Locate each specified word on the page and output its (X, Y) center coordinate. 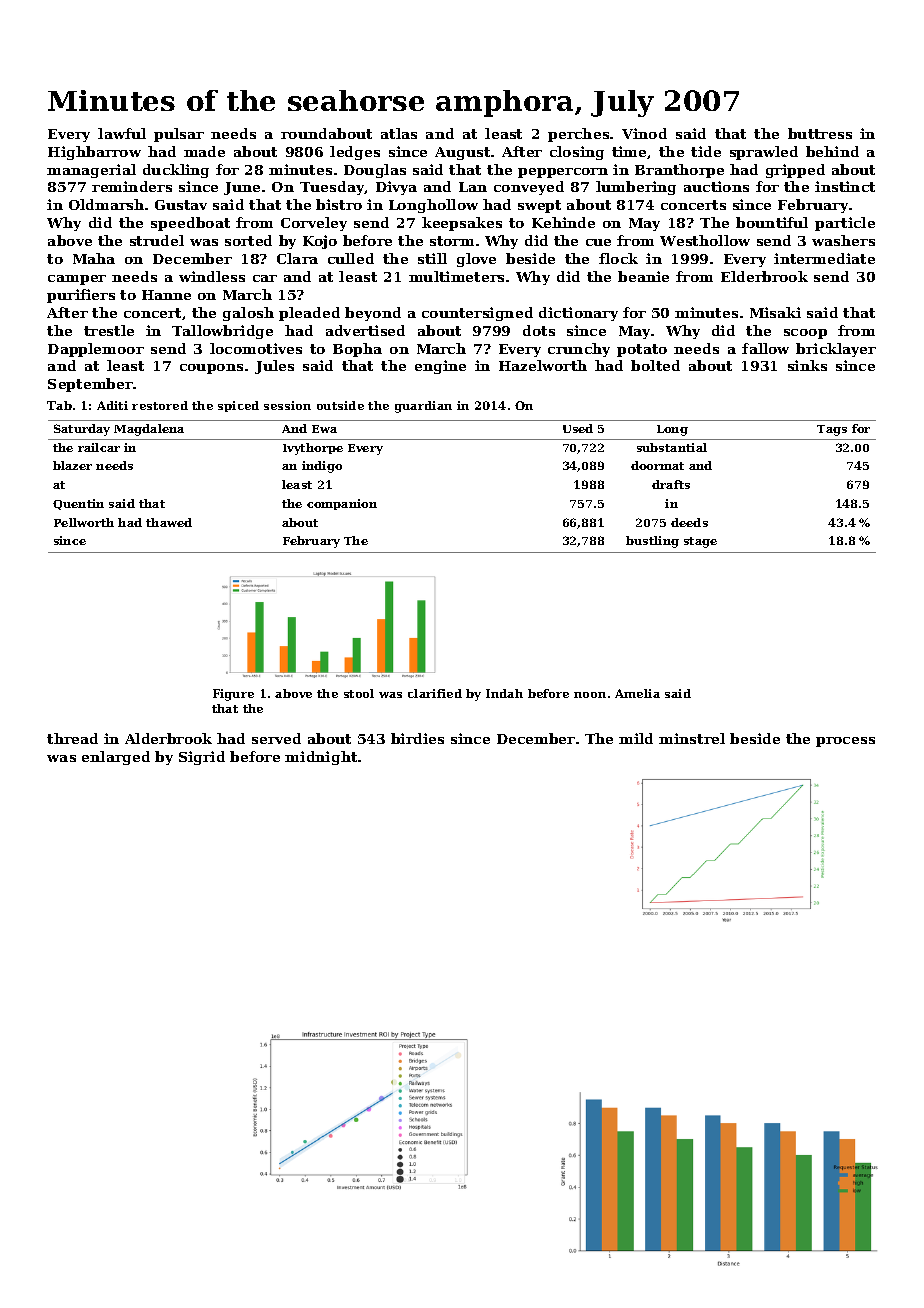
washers (843, 240)
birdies (417, 738)
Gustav (181, 205)
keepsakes (462, 224)
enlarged (116, 758)
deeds (689, 522)
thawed (169, 522)
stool (359, 693)
